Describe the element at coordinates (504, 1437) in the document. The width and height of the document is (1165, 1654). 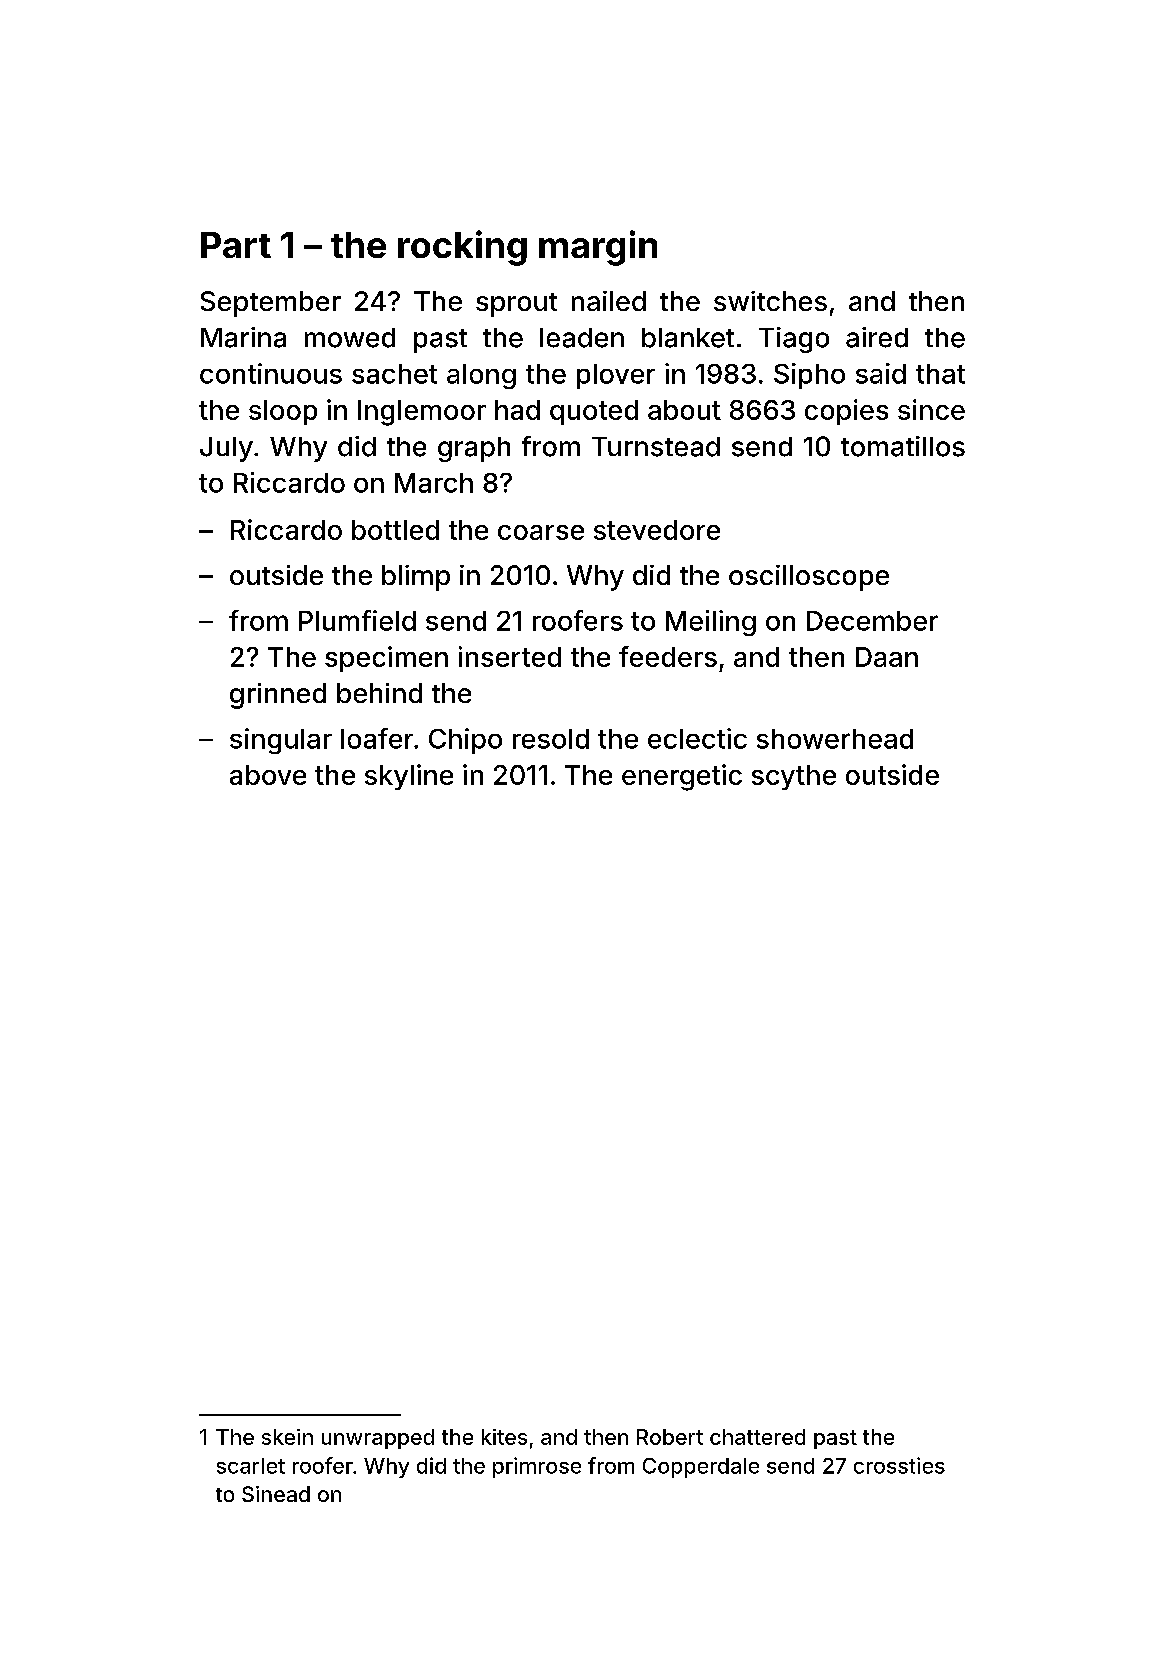
I see `kites` at that location.
